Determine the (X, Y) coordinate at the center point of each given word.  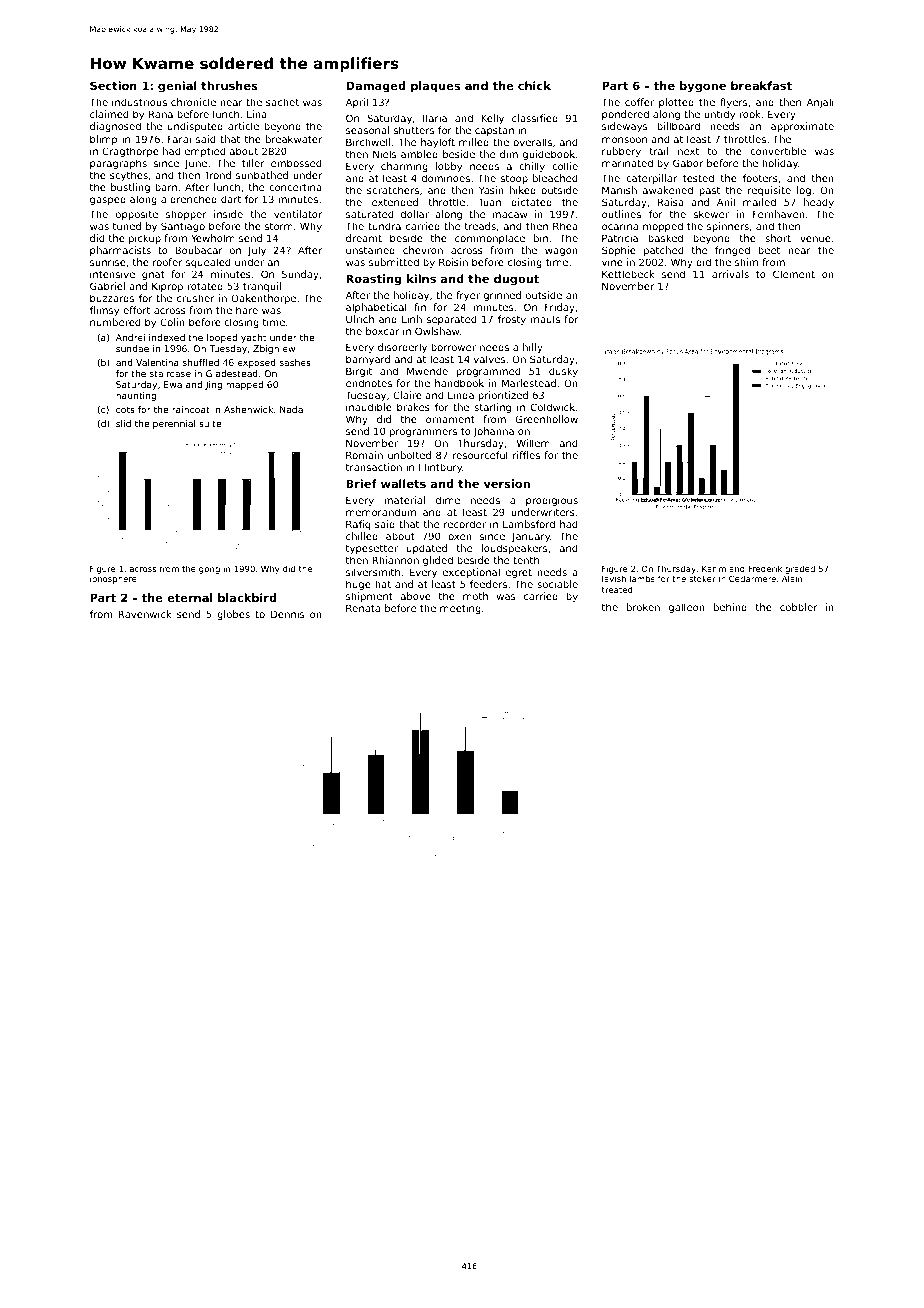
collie (565, 166)
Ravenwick (145, 614)
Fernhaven (779, 214)
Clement (794, 274)
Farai (179, 139)
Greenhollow (546, 419)
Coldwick (553, 407)
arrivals (730, 274)
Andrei (130, 337)
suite (210, 423)
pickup (145, 239)
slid (123, 423)
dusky (563, 372)
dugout (516, 280)
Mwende (427, 371)
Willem (533, 443)
